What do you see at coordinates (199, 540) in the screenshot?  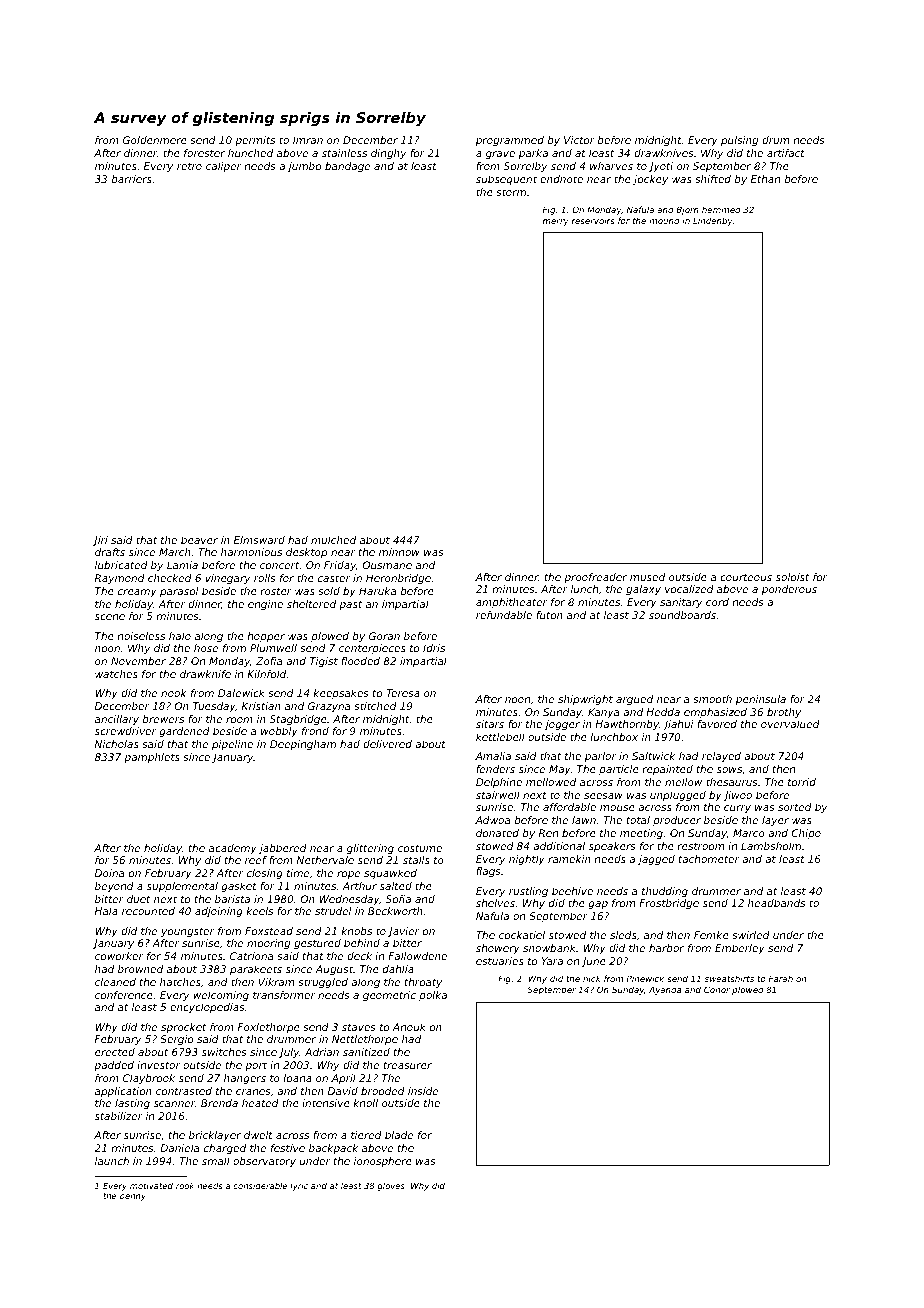 I see `beaver` at bounding box center [199, 540].
